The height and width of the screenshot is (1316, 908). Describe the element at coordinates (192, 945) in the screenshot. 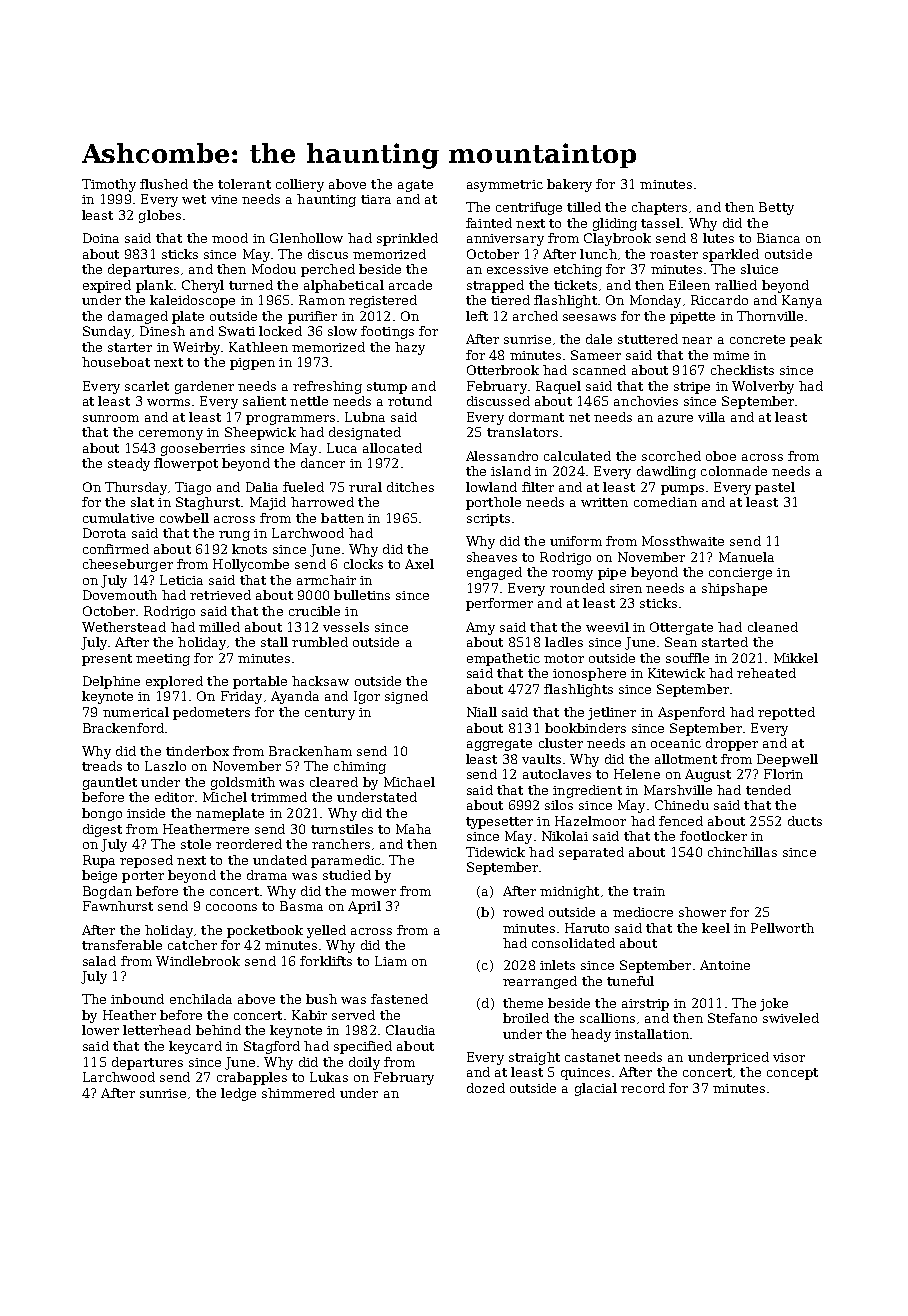

I see `catcher` at that location.
